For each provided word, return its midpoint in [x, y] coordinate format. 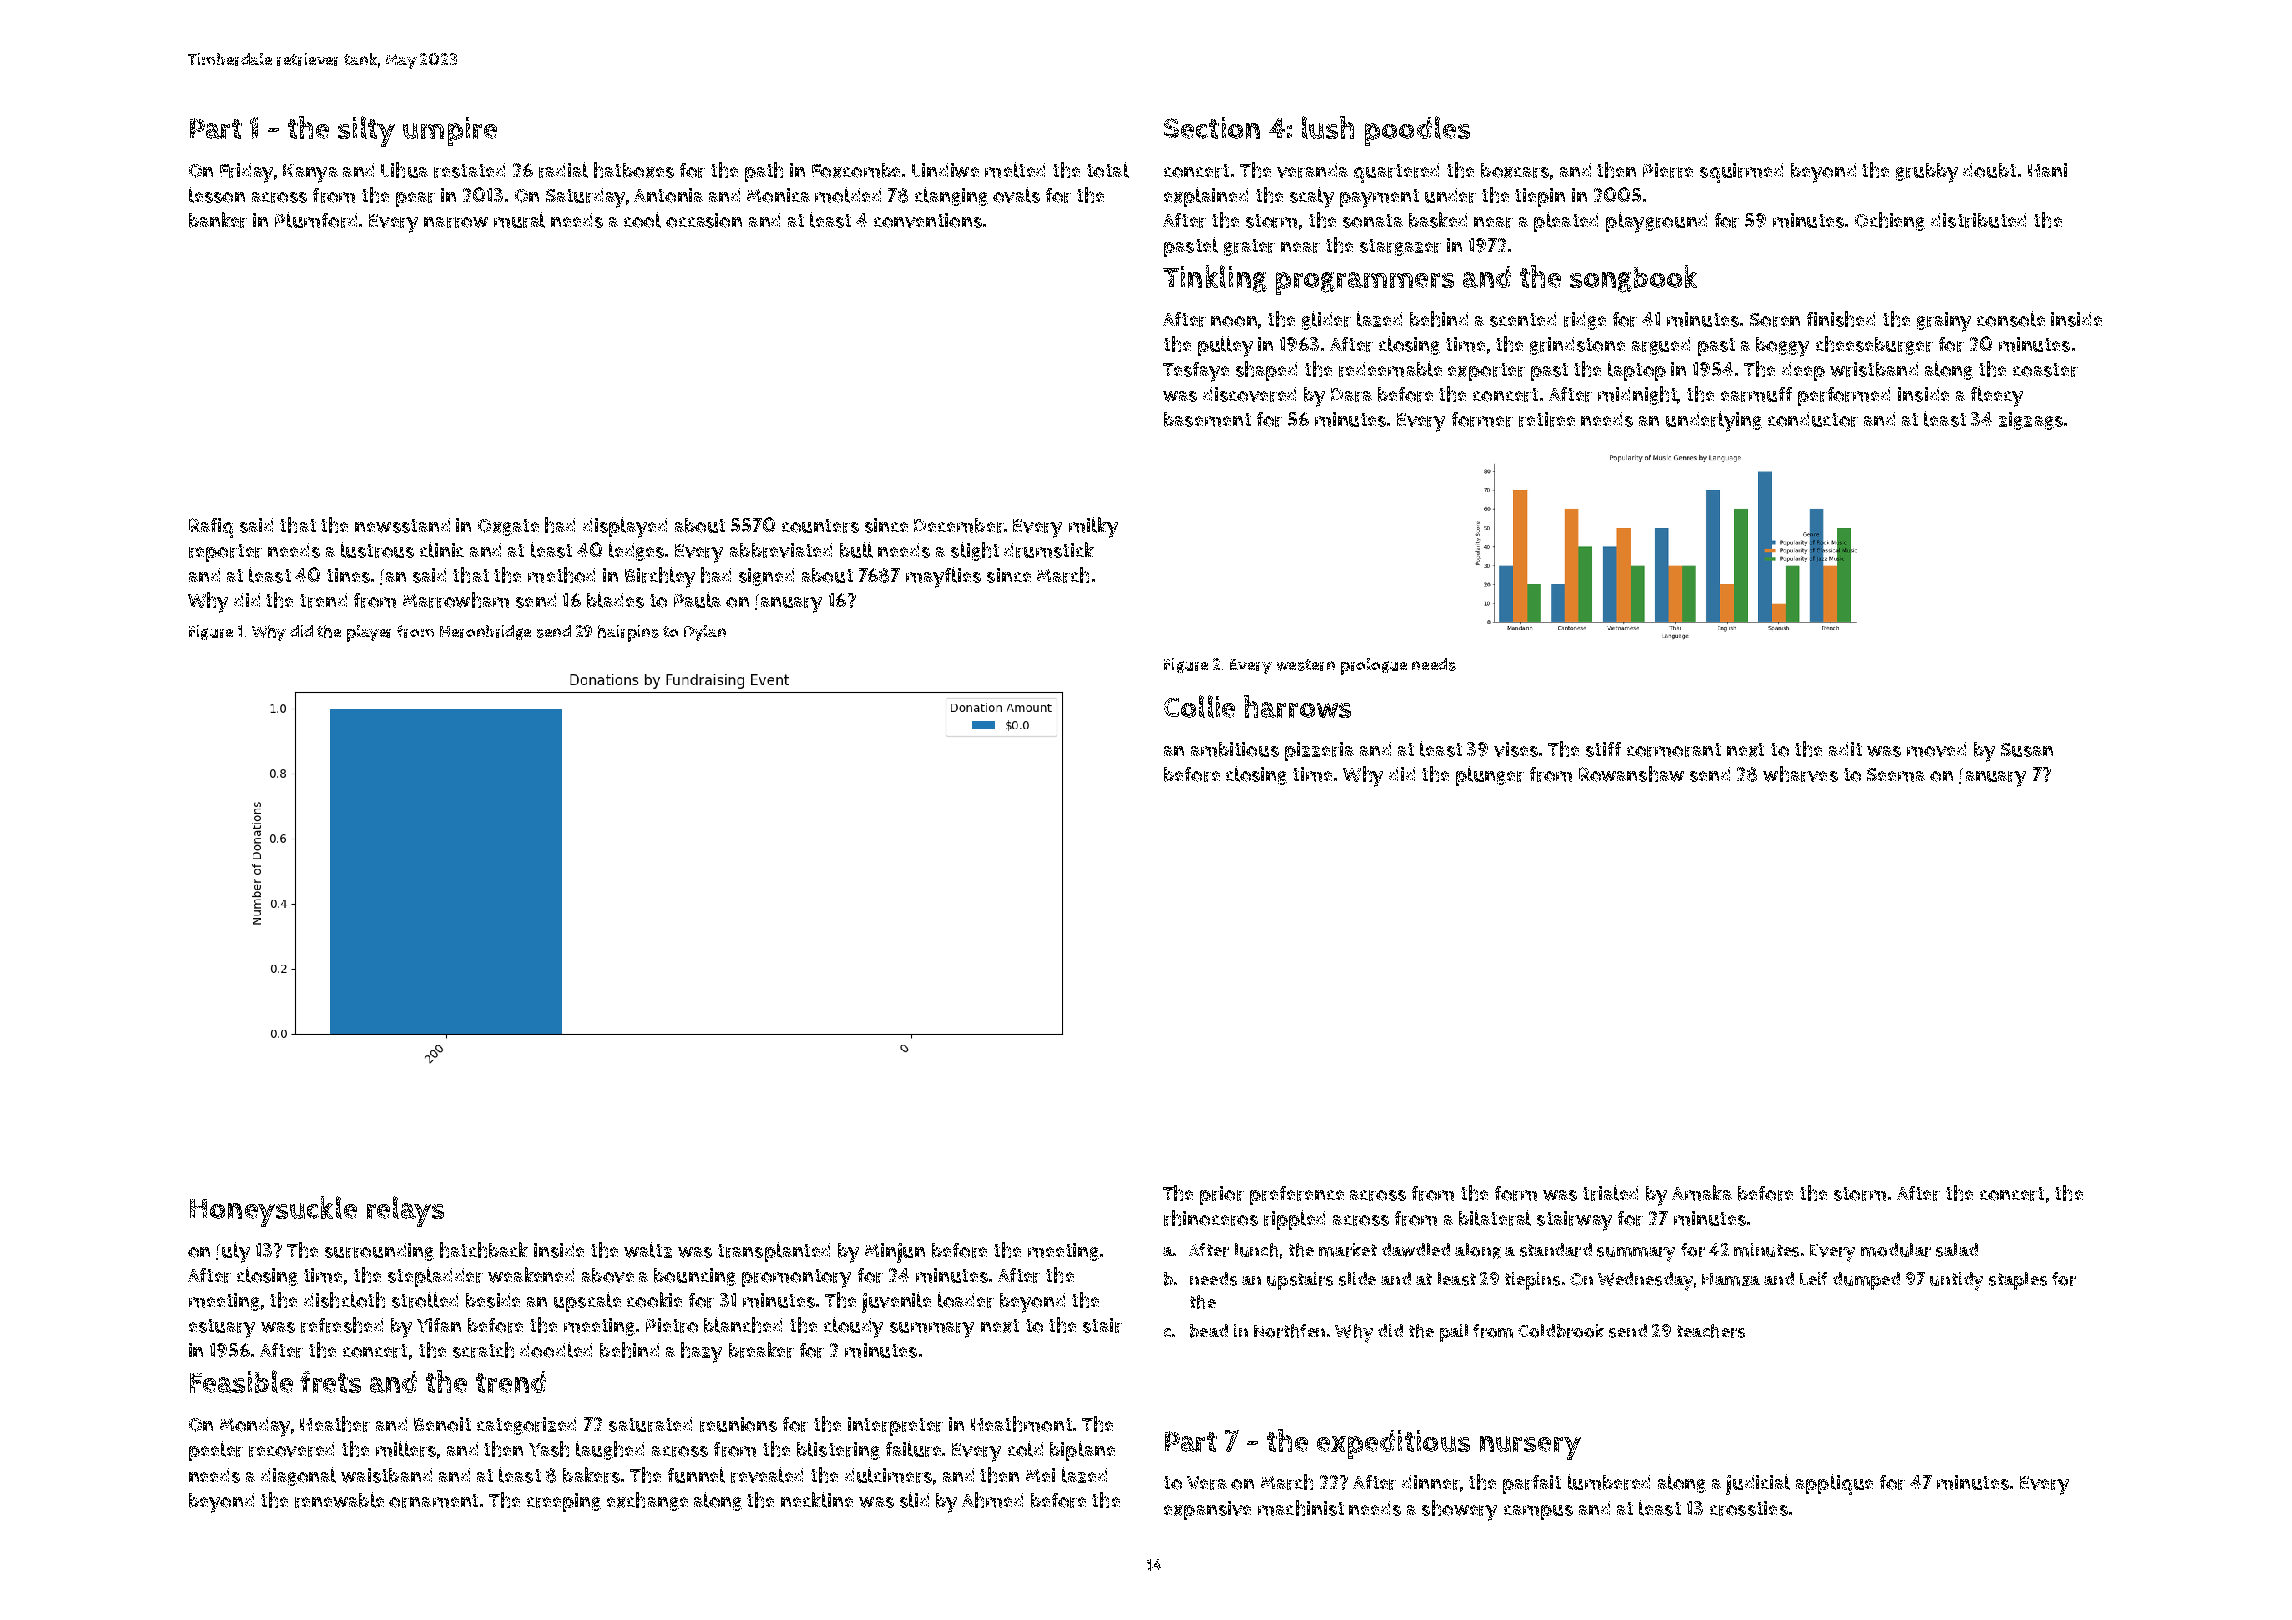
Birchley [660, 577]
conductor [1813, 419]
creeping [564, 1502]
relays [405, 1211]
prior [1222, 1195]
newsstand [402, 525]
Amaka [1702, 1193]
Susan [2027, 750]
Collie [1199, 706]
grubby [1927, 173]
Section [1212, 128]
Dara [1351, 395]
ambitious [1235, 749]
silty [366, 131]
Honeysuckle [273, 1211]
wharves [1800, 774]
